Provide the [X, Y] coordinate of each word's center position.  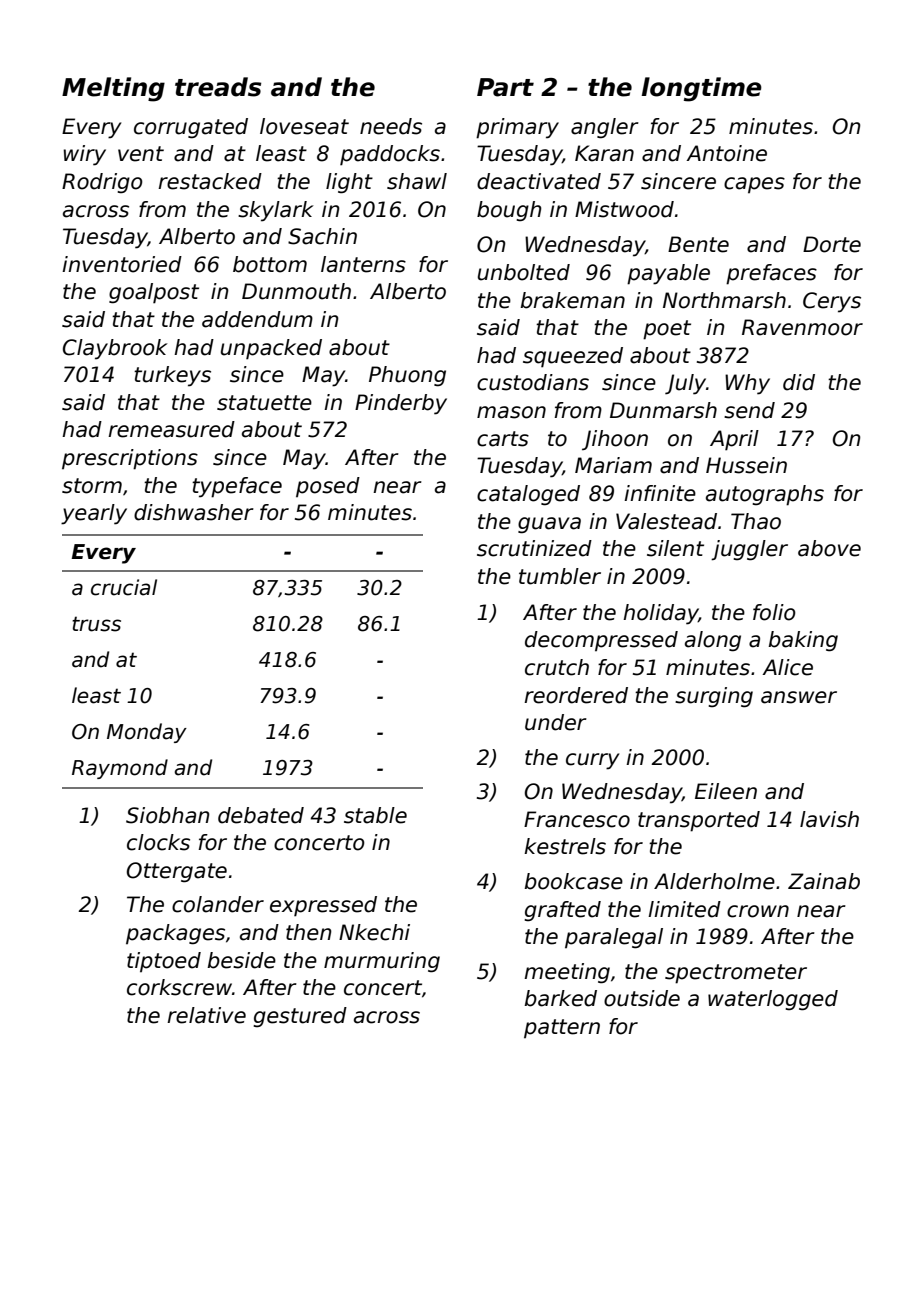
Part [505, 87]
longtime [701, 89]
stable [375, 815]
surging [714, 697]
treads [218, 87]
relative [206, 1015]
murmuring [382, 962]
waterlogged [773, 1000]
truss [96, 624]
